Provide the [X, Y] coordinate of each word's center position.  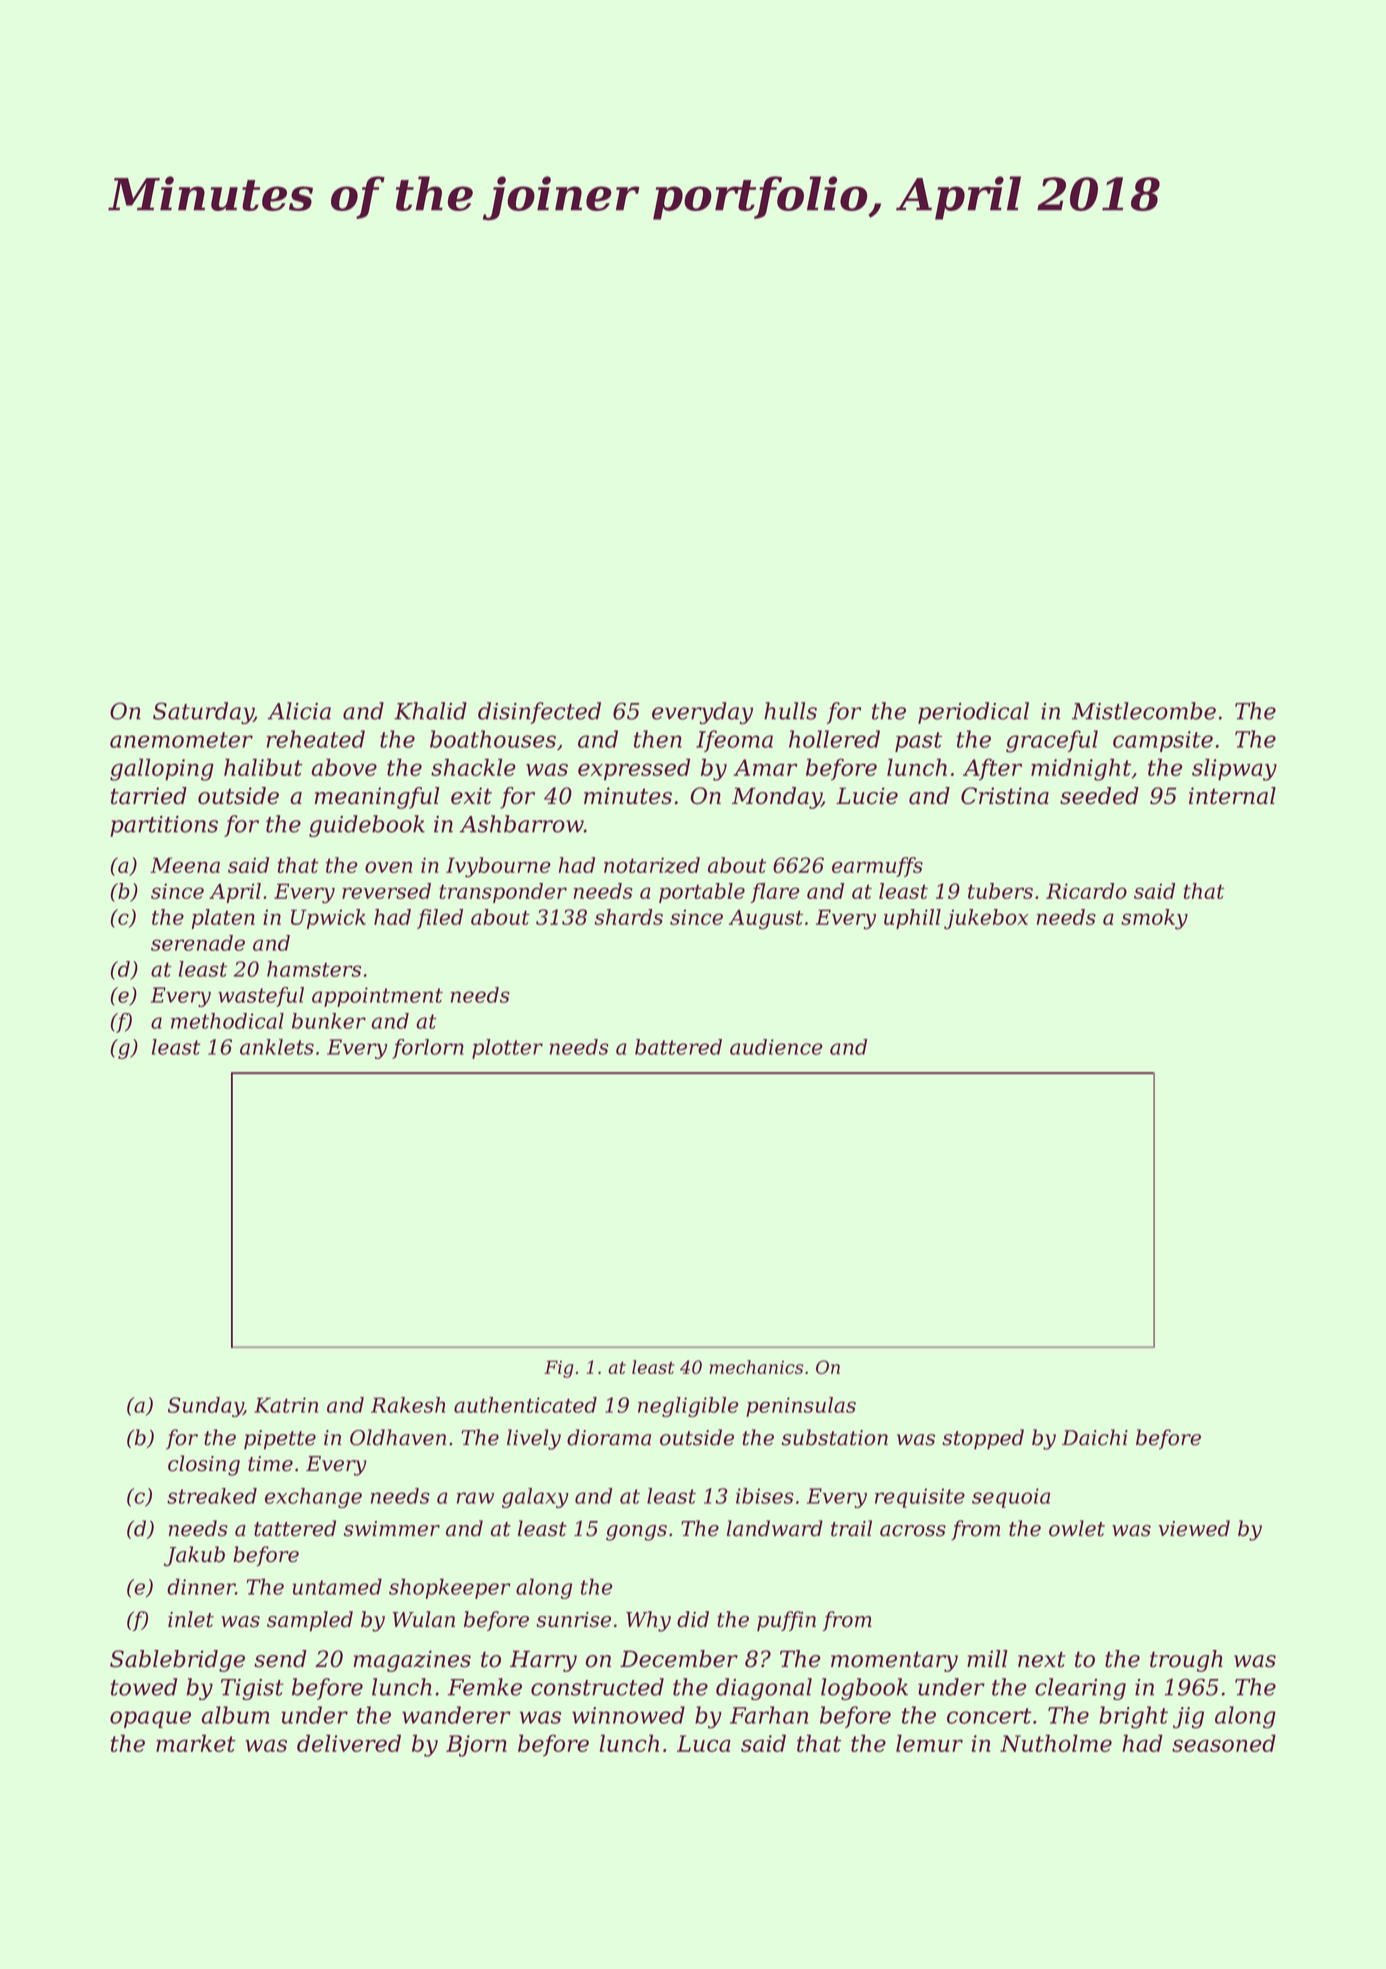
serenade [198, 943]
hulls [790, 711]
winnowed [628, 1715]
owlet [1077, 1528]
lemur [929, 1743]
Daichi [1095, 1437]
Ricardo [1086, 891]
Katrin [286, 1405]
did [693, 1619]
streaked [212, 1496]
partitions [164, 826]
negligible [688, 1407]
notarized [652, 865]
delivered [349, 1743]
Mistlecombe [1144, 711]
